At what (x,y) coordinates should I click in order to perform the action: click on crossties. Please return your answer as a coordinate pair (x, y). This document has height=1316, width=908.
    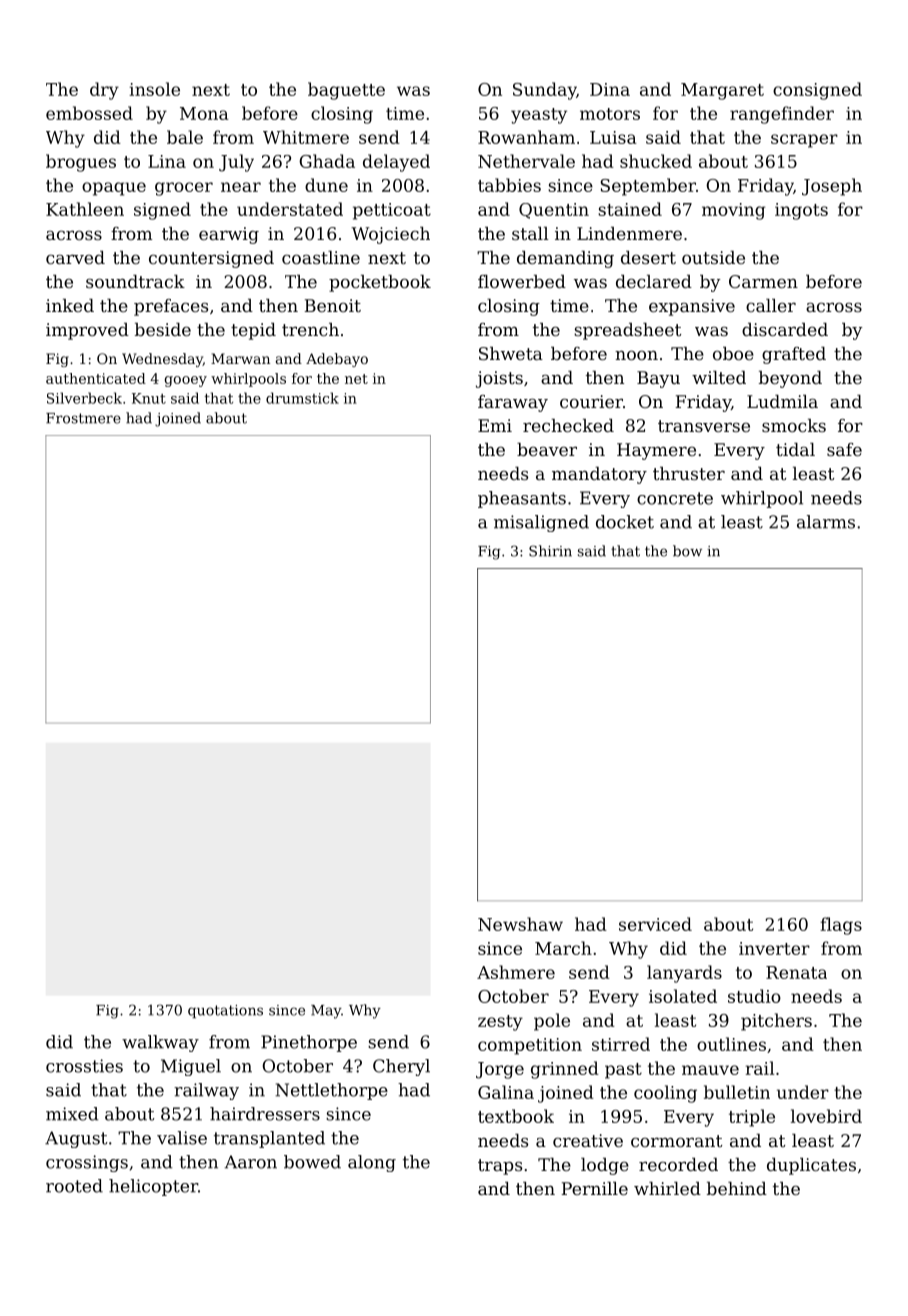
    Looking at the image, I should click on (84, 1066).
